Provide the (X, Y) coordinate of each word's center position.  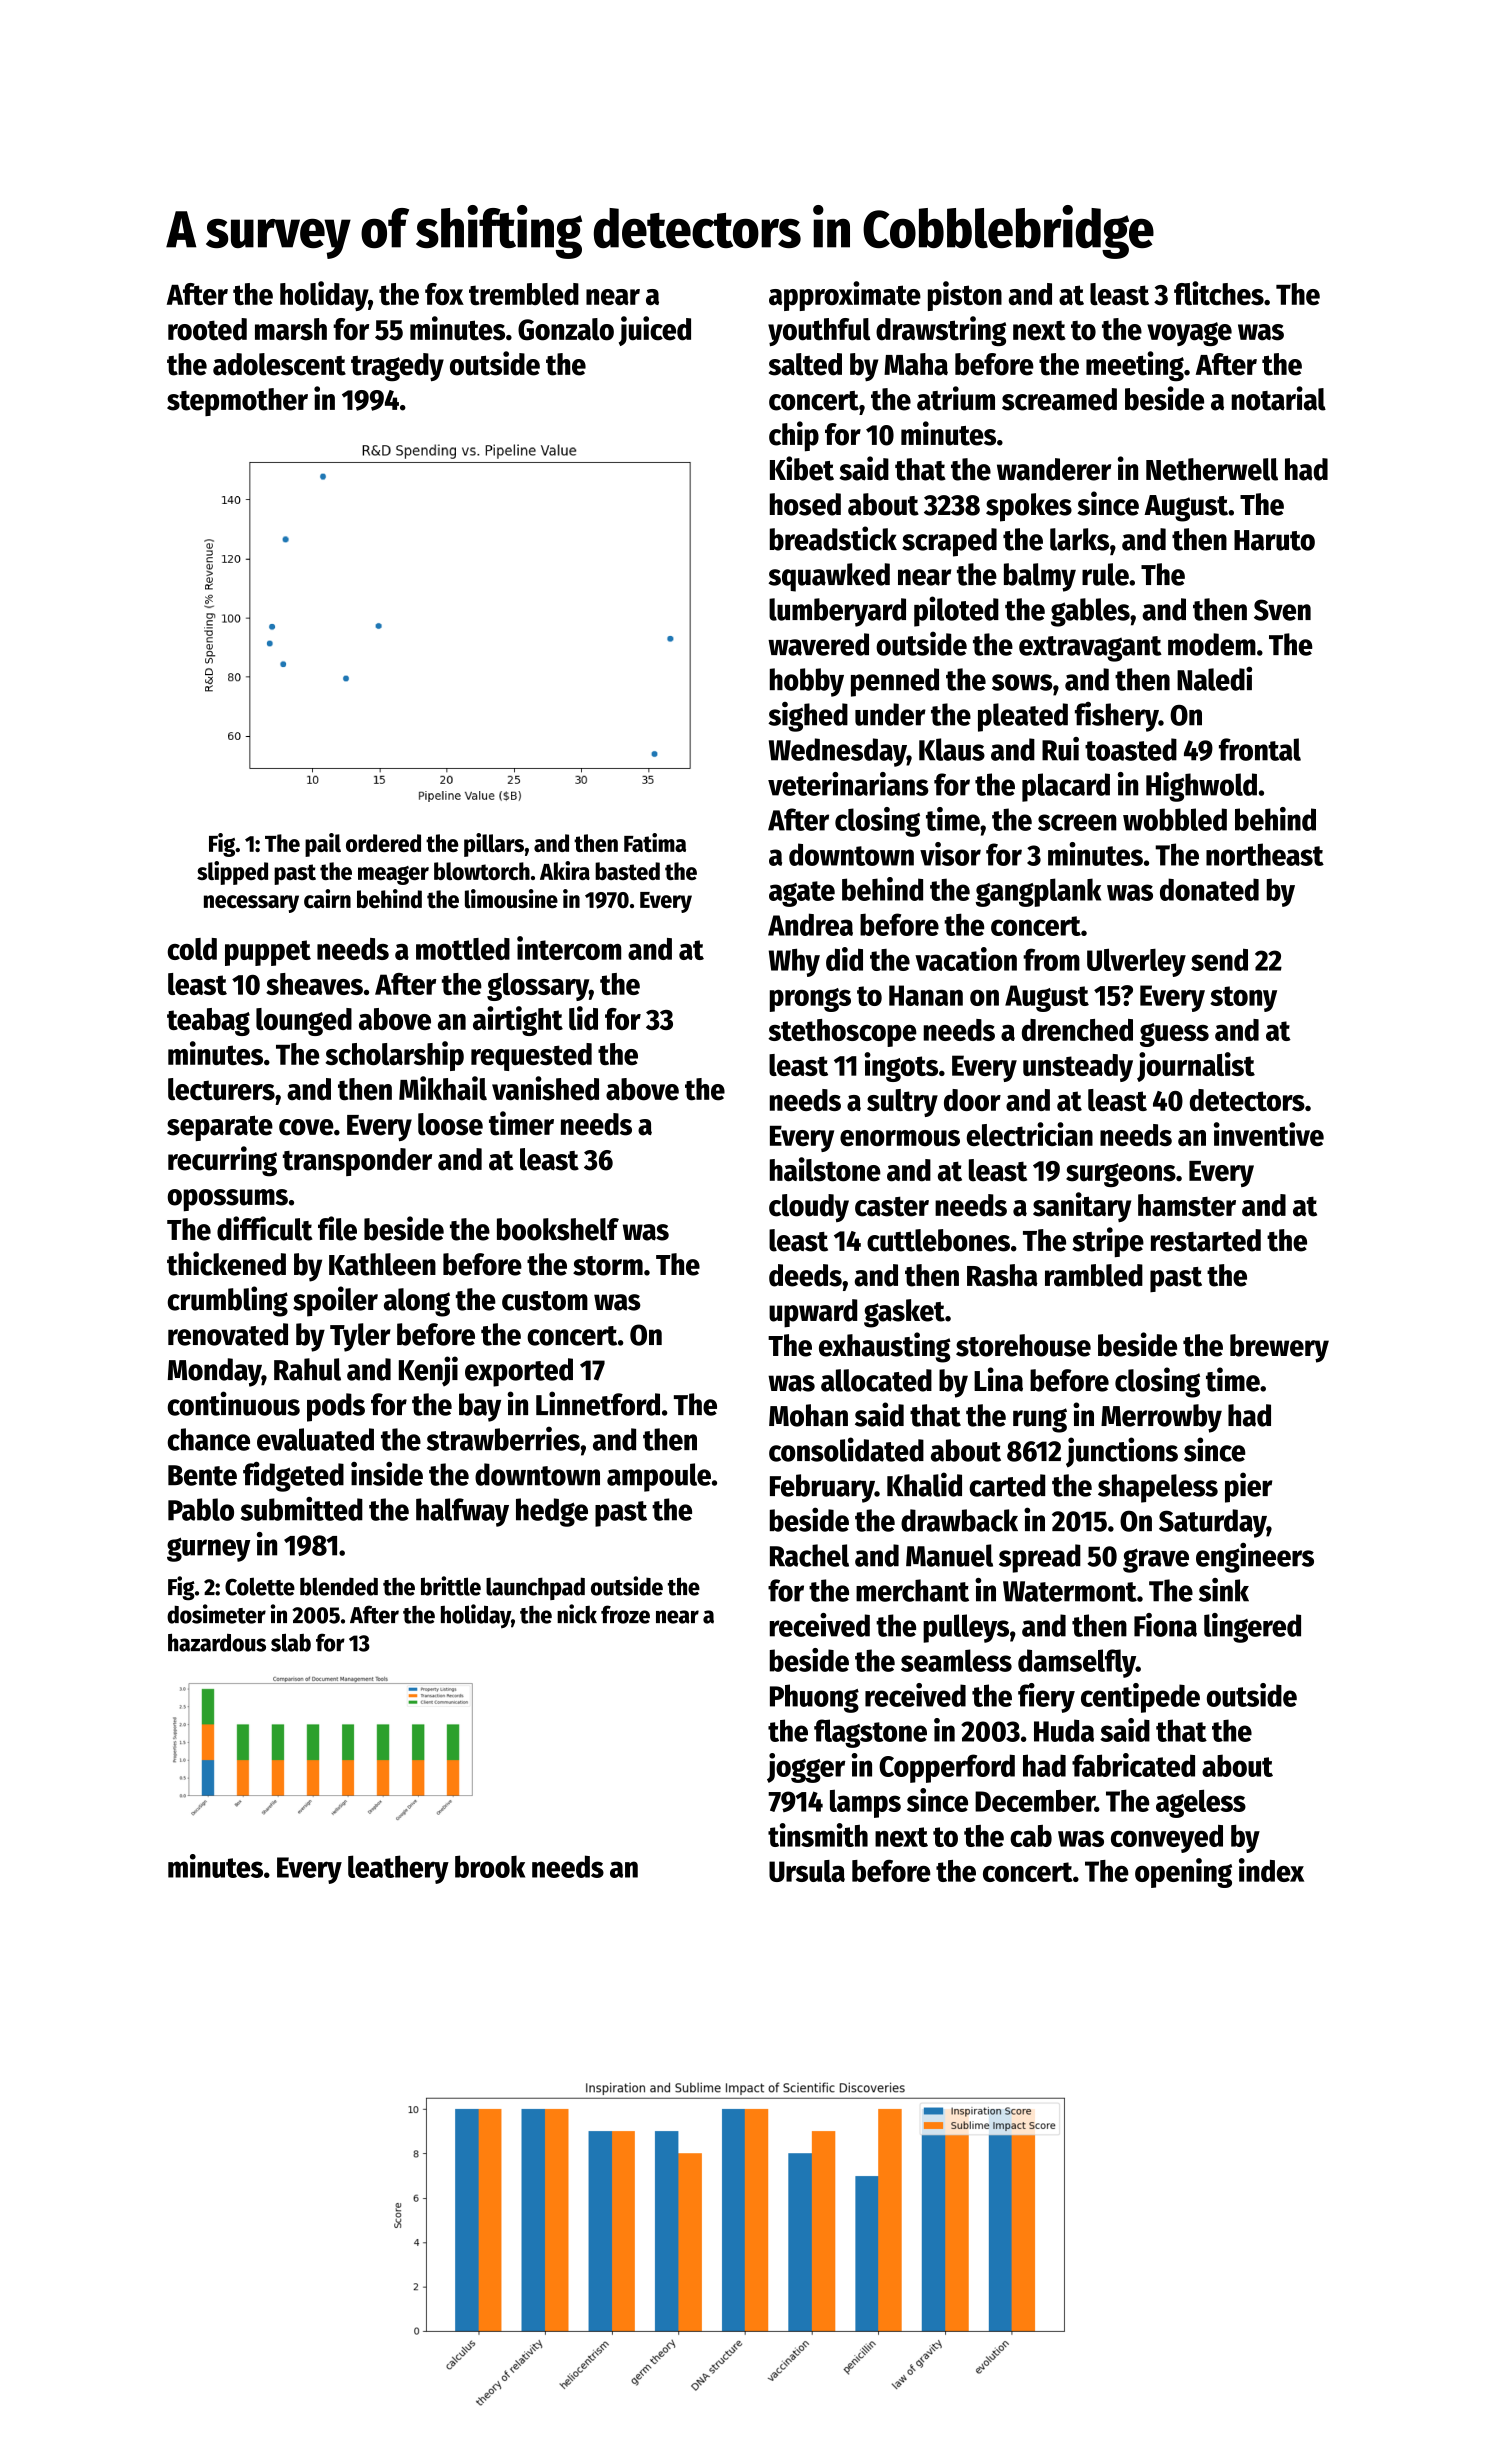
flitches (1219, 293)
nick (577, 1614)
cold (192, 949)
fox (444, 294)
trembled (524, 294)
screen (1077, 822)
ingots (901, 1067)
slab (291, 1642)
